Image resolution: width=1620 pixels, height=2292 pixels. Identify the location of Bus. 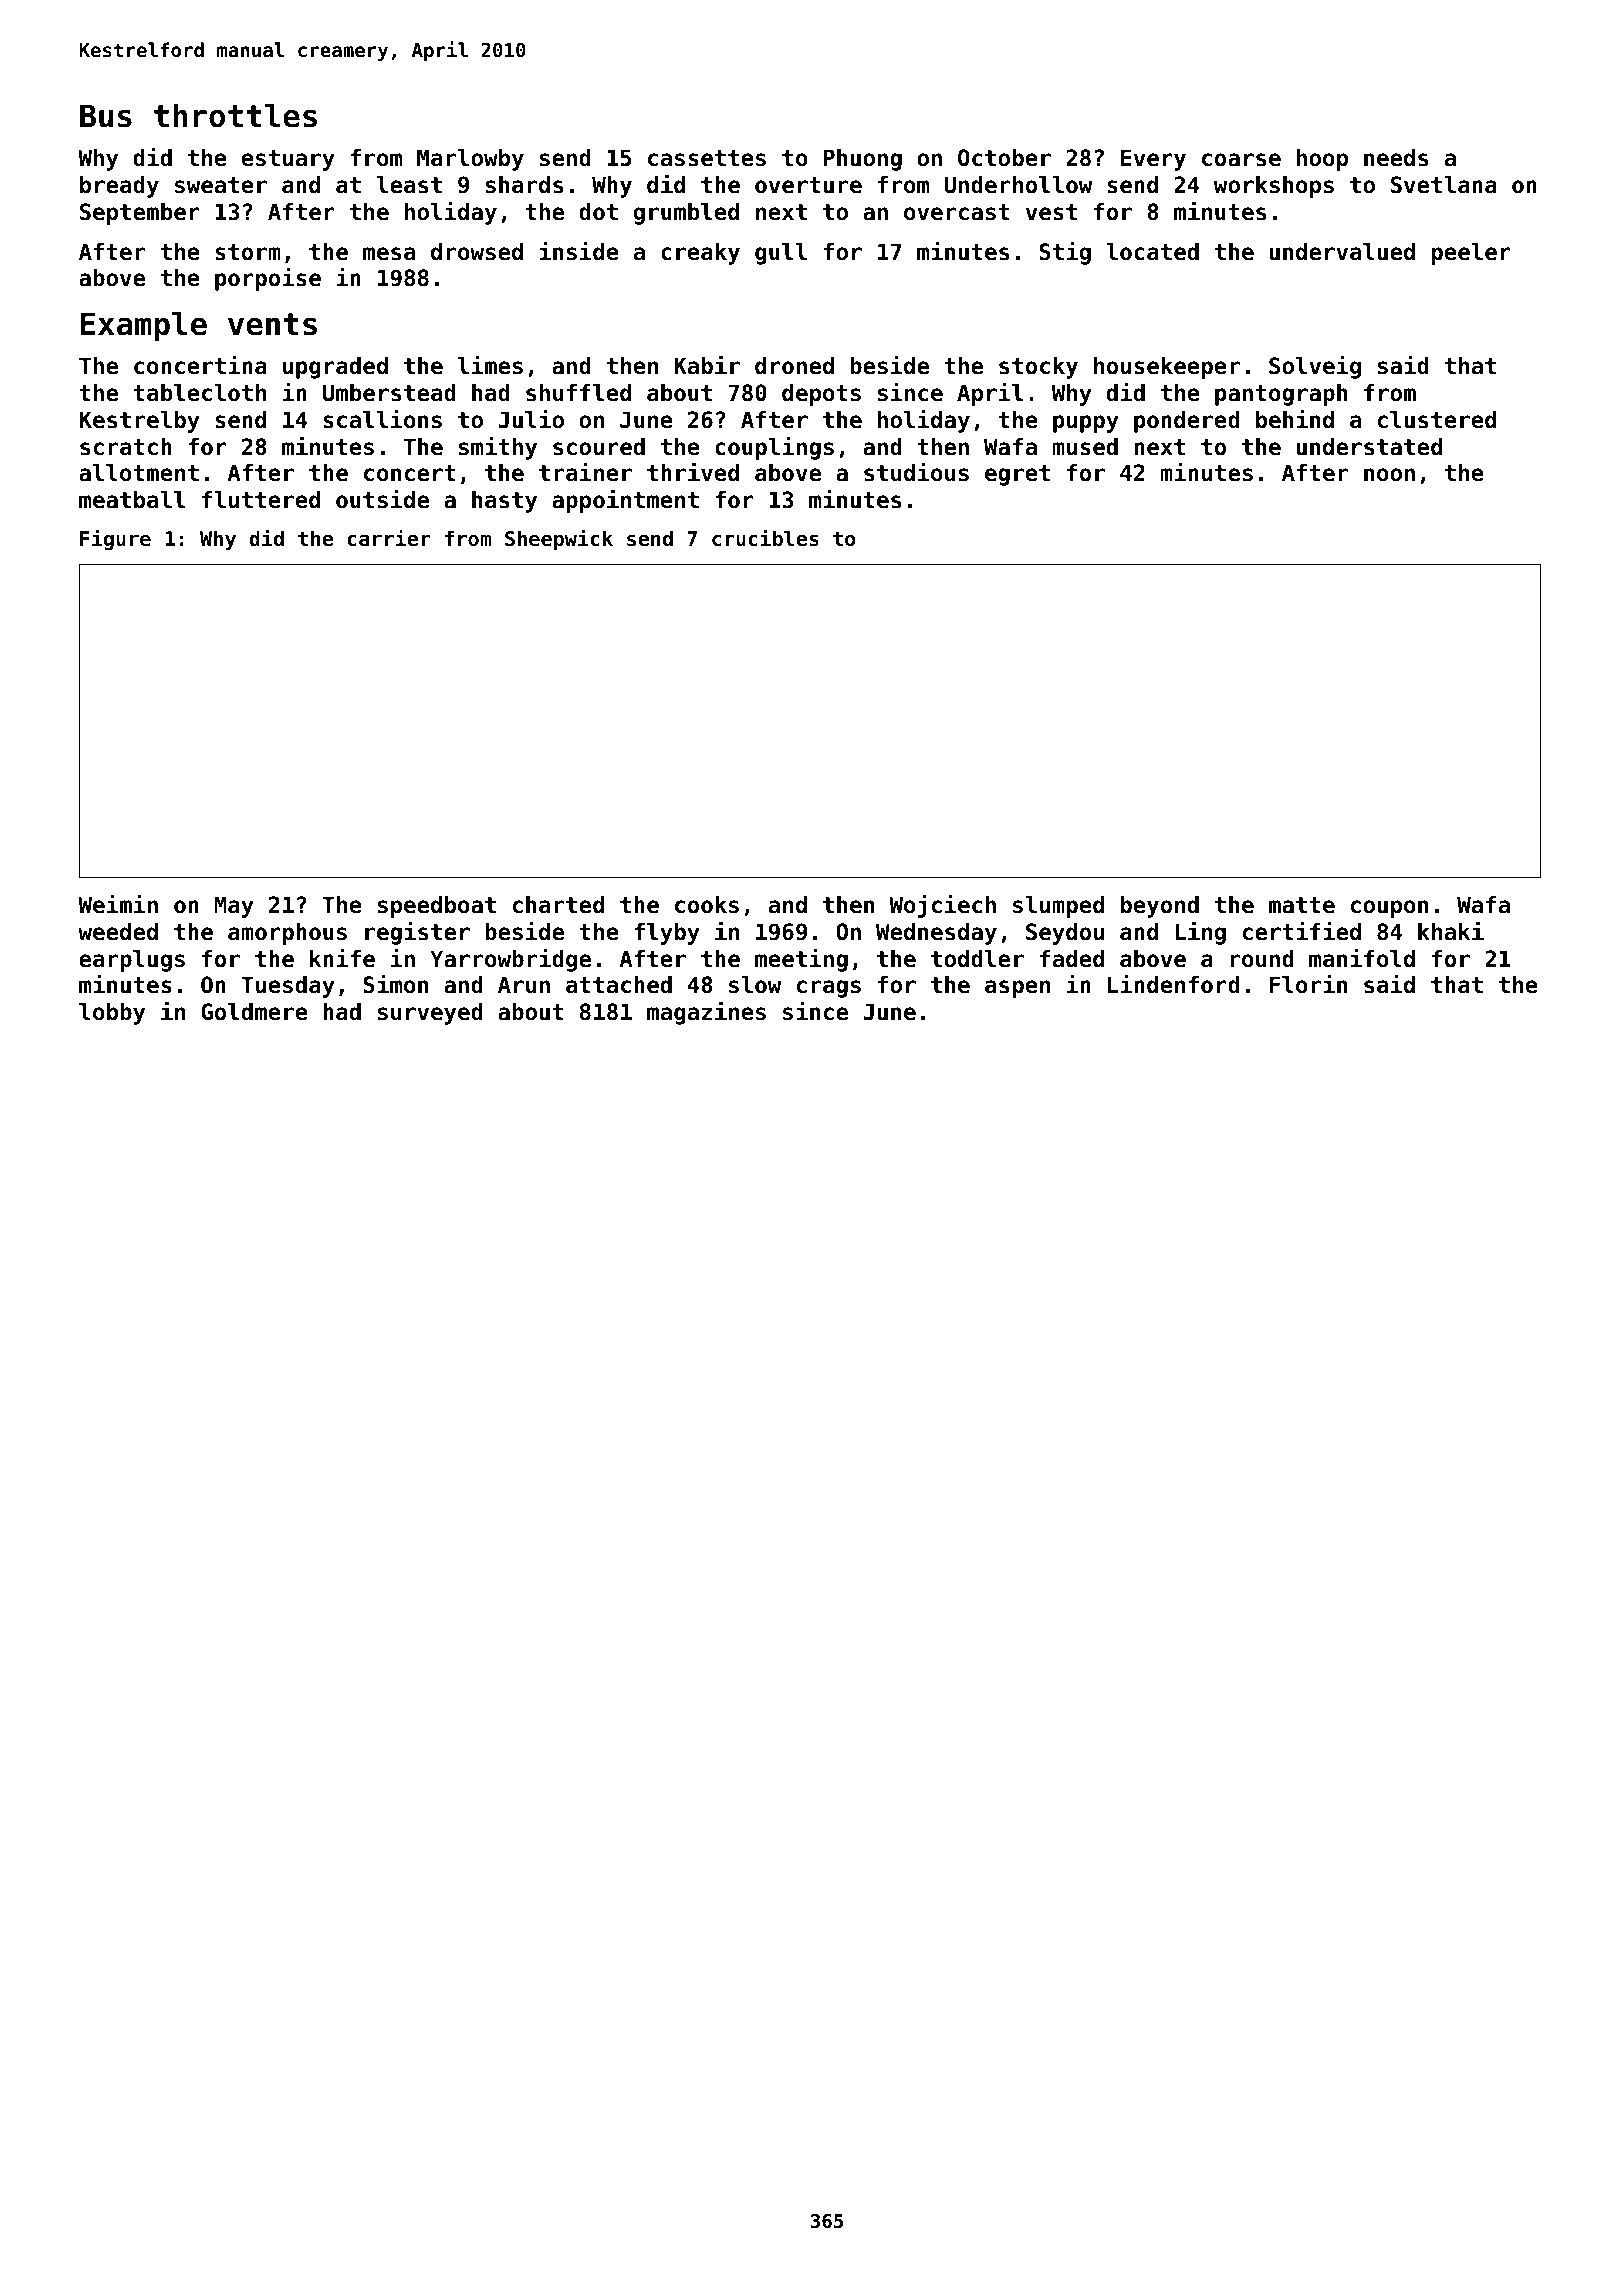
(106, 116).
